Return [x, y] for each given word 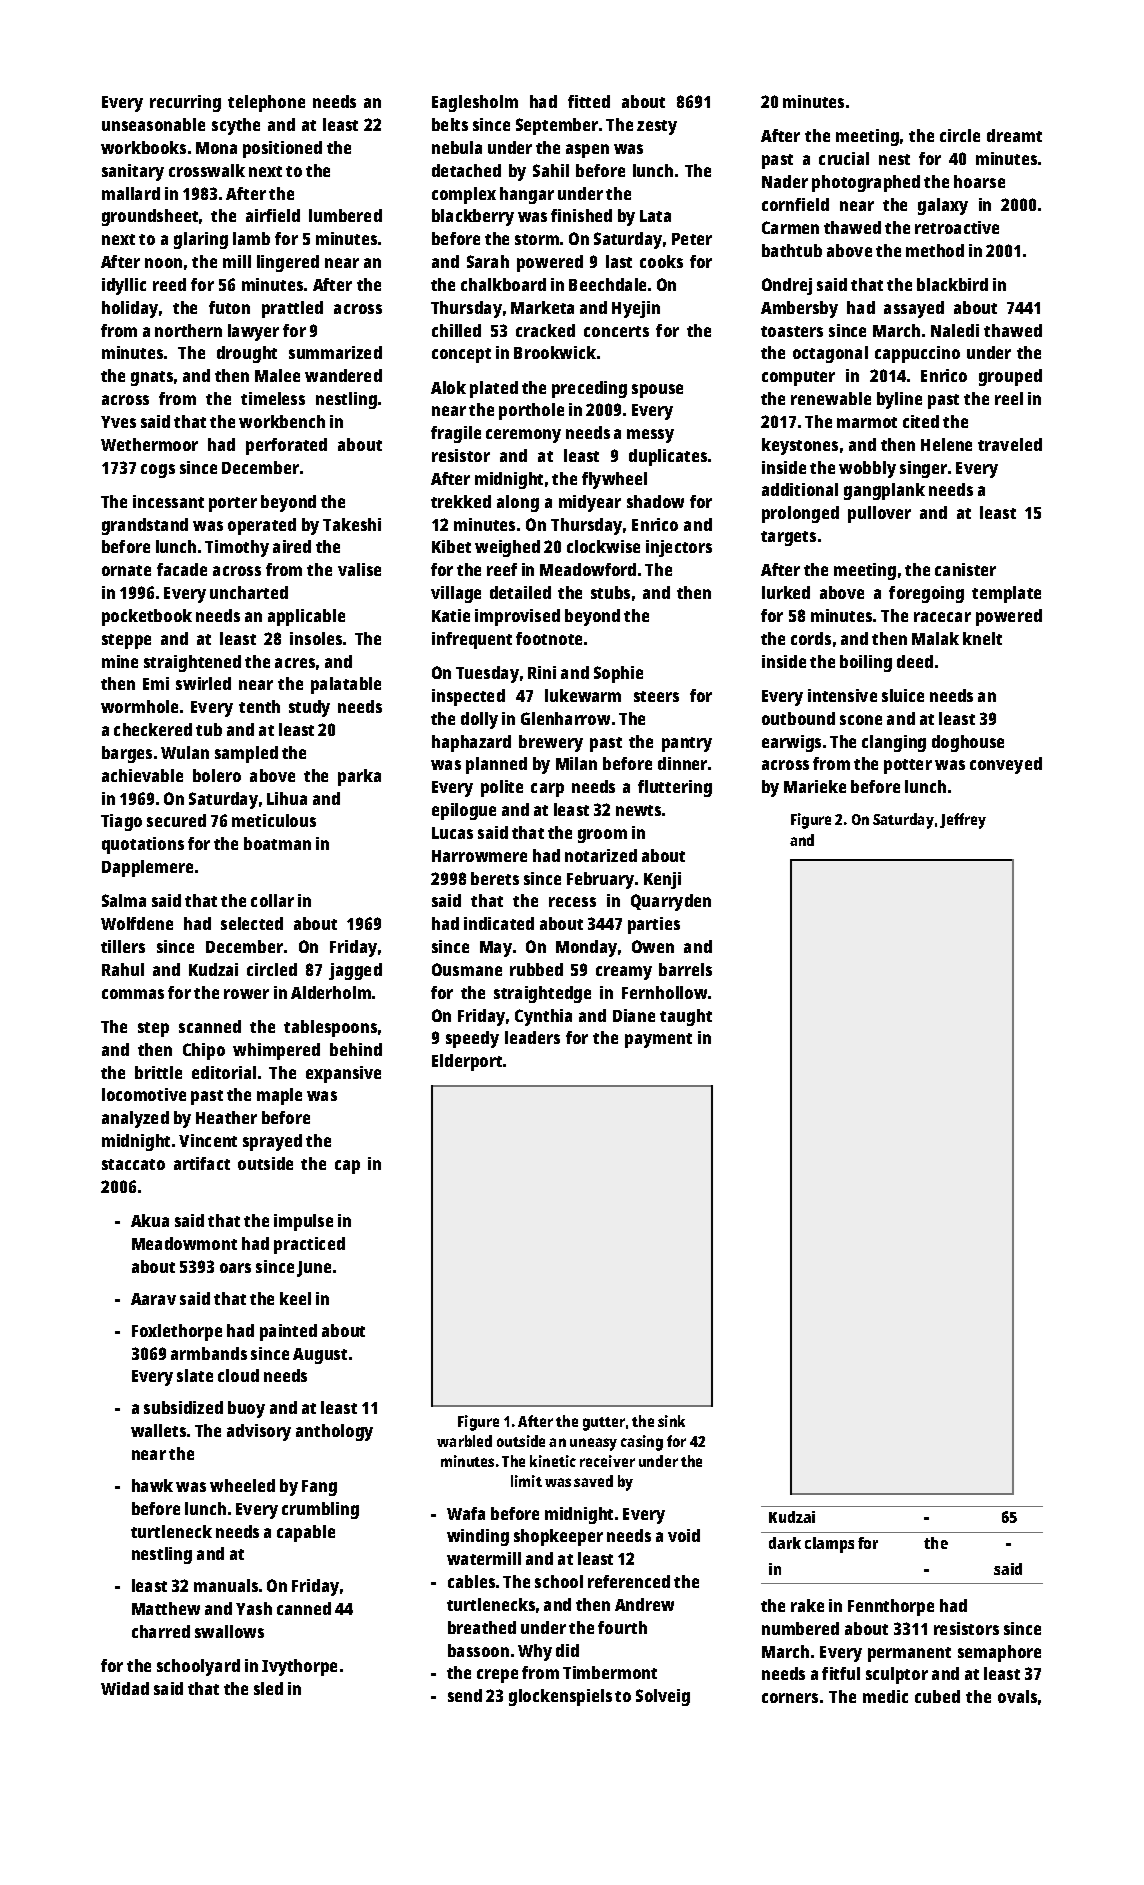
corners [790, 1698]
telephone [266, 103]
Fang [319, 1488]
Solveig [663, 1697]
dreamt [1014, 135]
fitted [589, 101]
